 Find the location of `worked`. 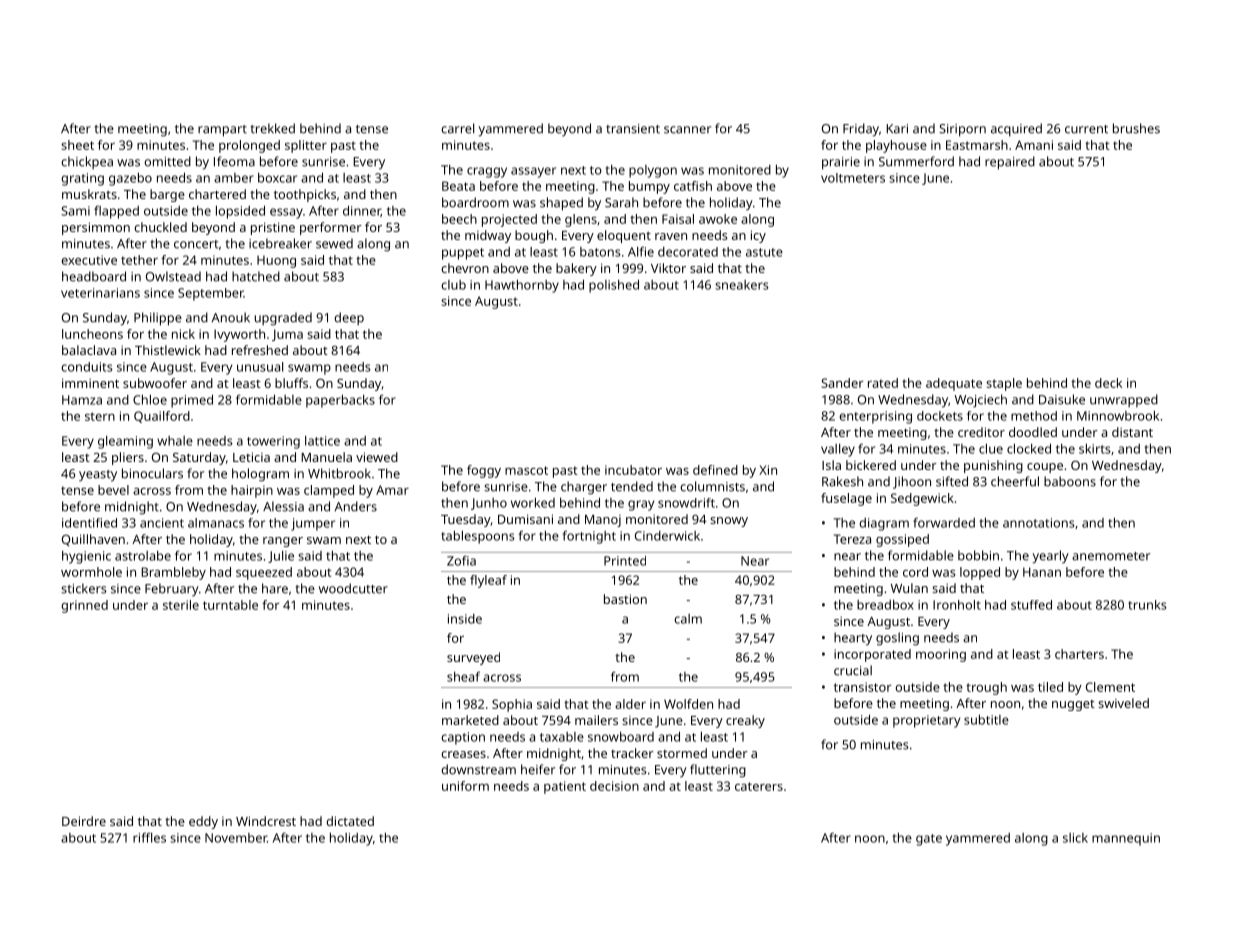

worked is located at coordinates (533, 503).
